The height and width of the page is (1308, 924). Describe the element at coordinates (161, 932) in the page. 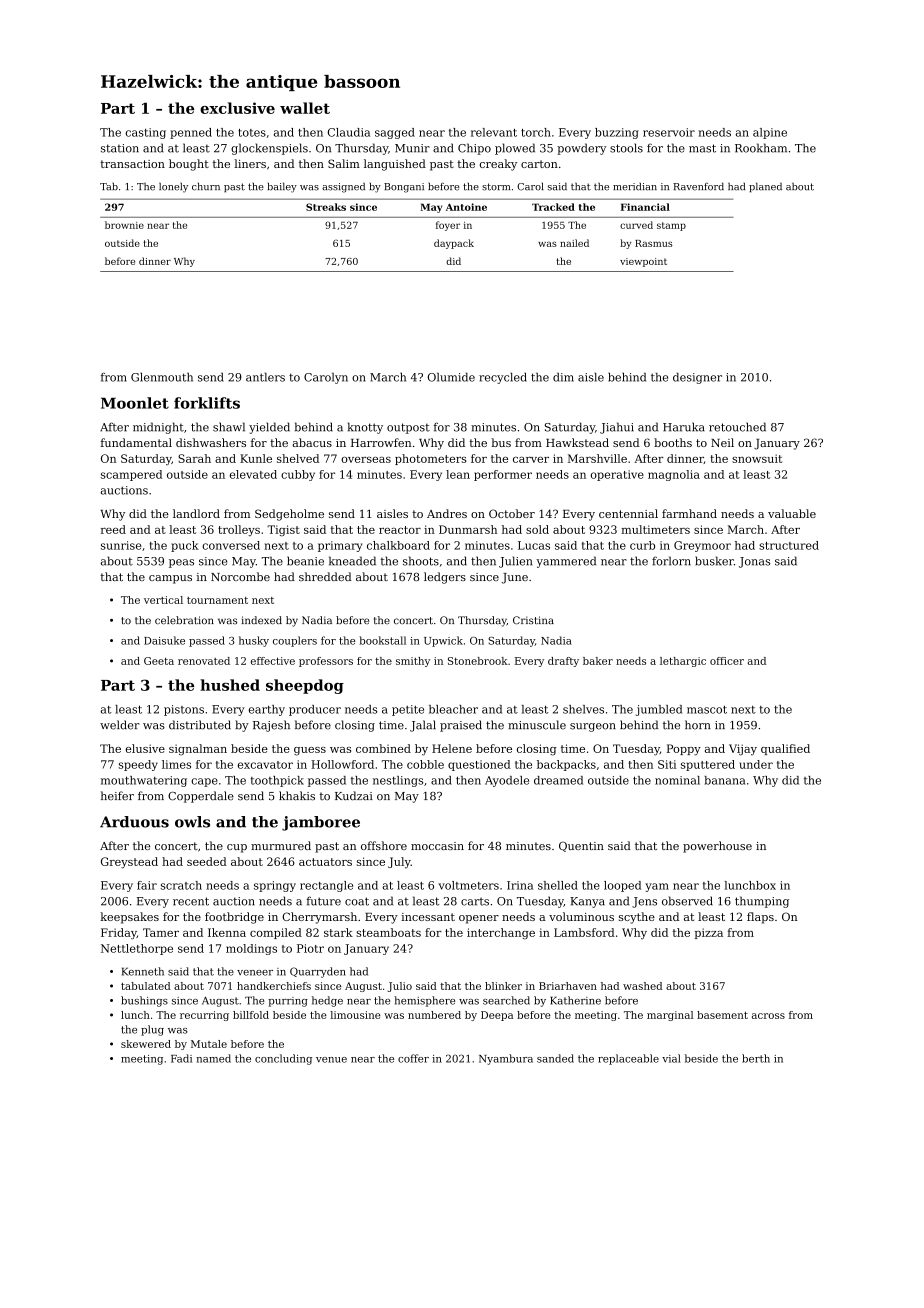

I see `Tamer` at that location.
